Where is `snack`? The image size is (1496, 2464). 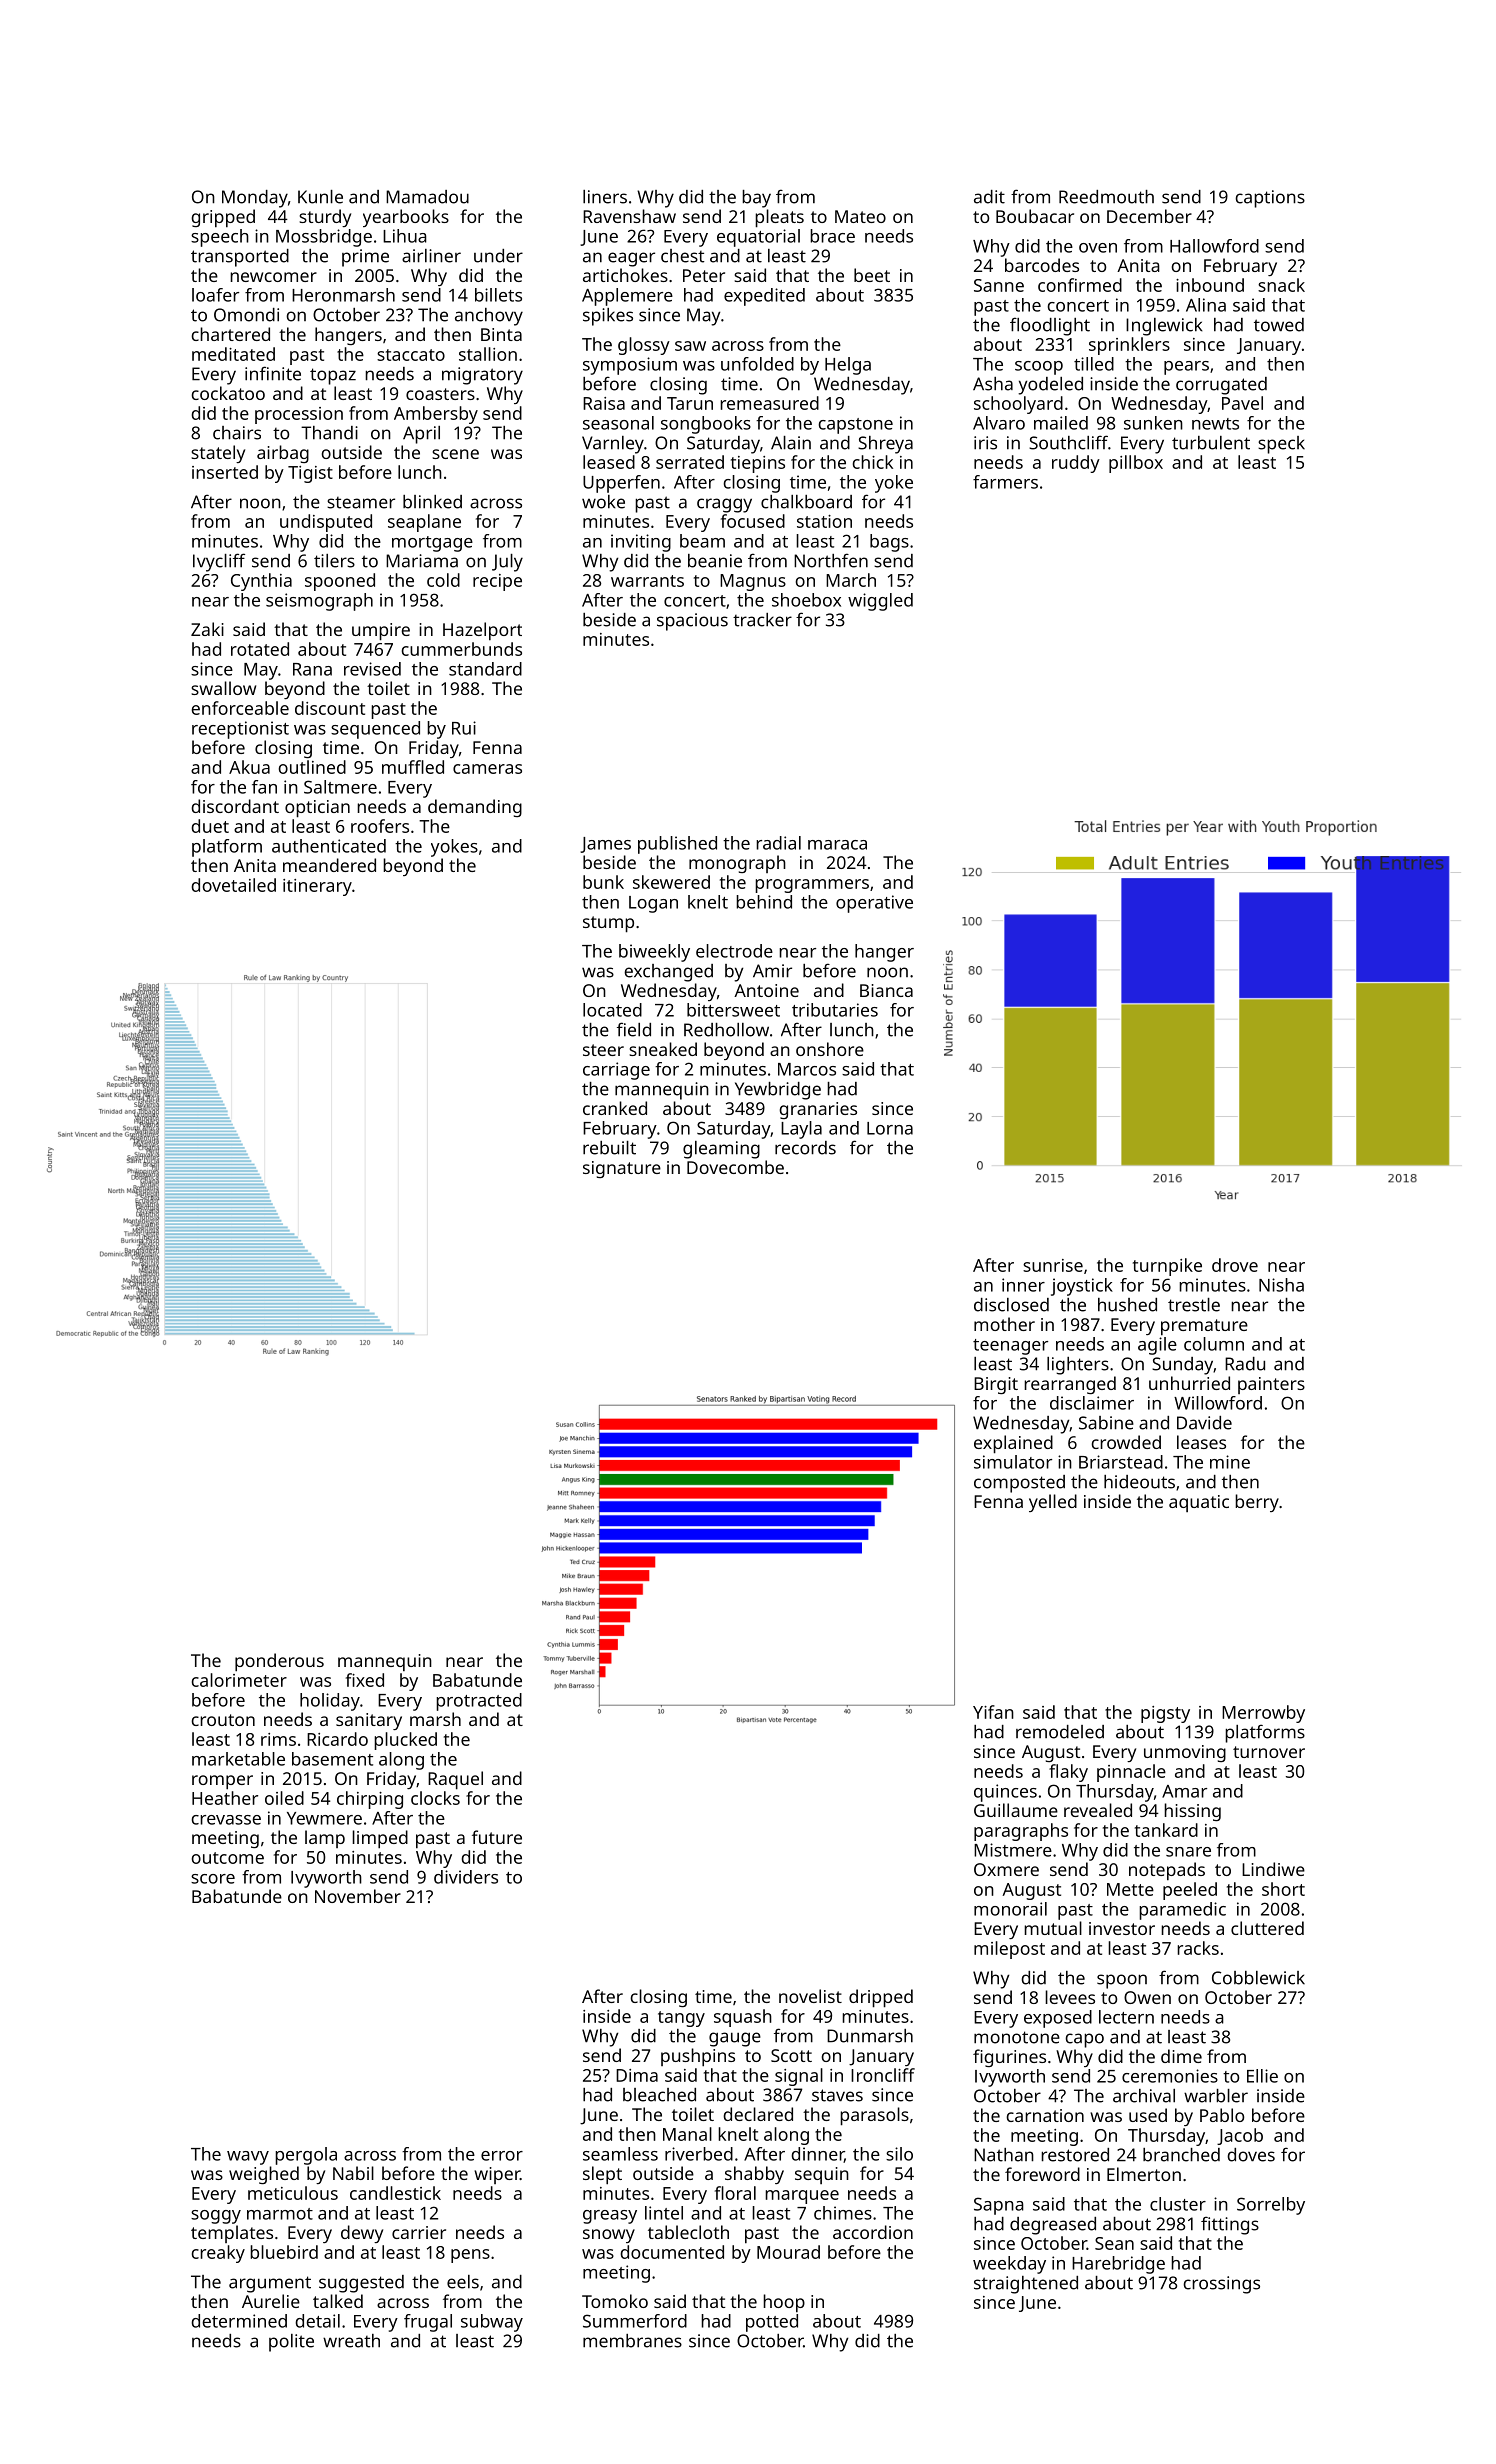 snack is located at coordinates (1281, 285).
